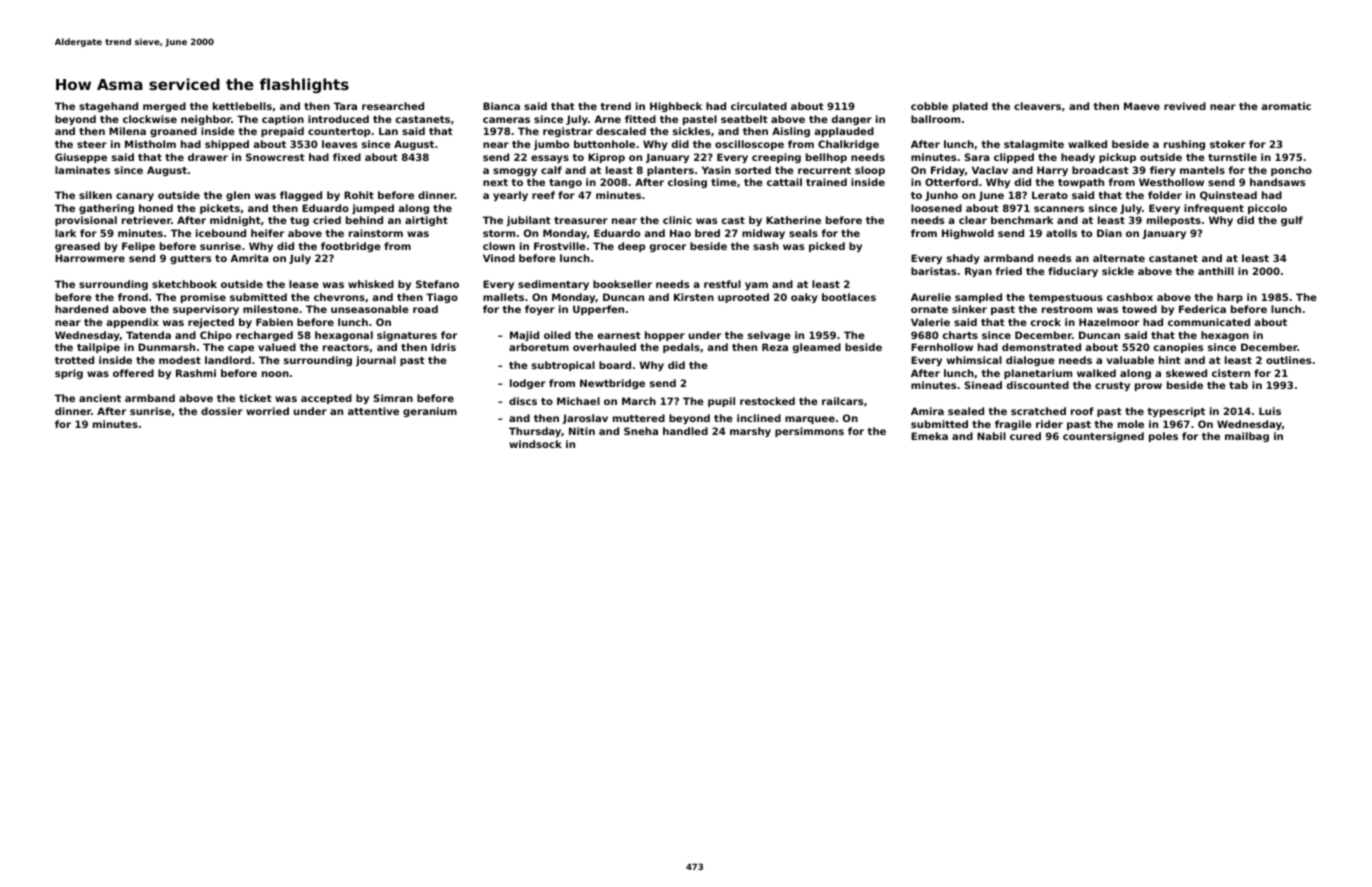 The image size is (1372, 887). Describe the element at coordinates (373, 209) in the screenshot. I see `jumped` at that location.
